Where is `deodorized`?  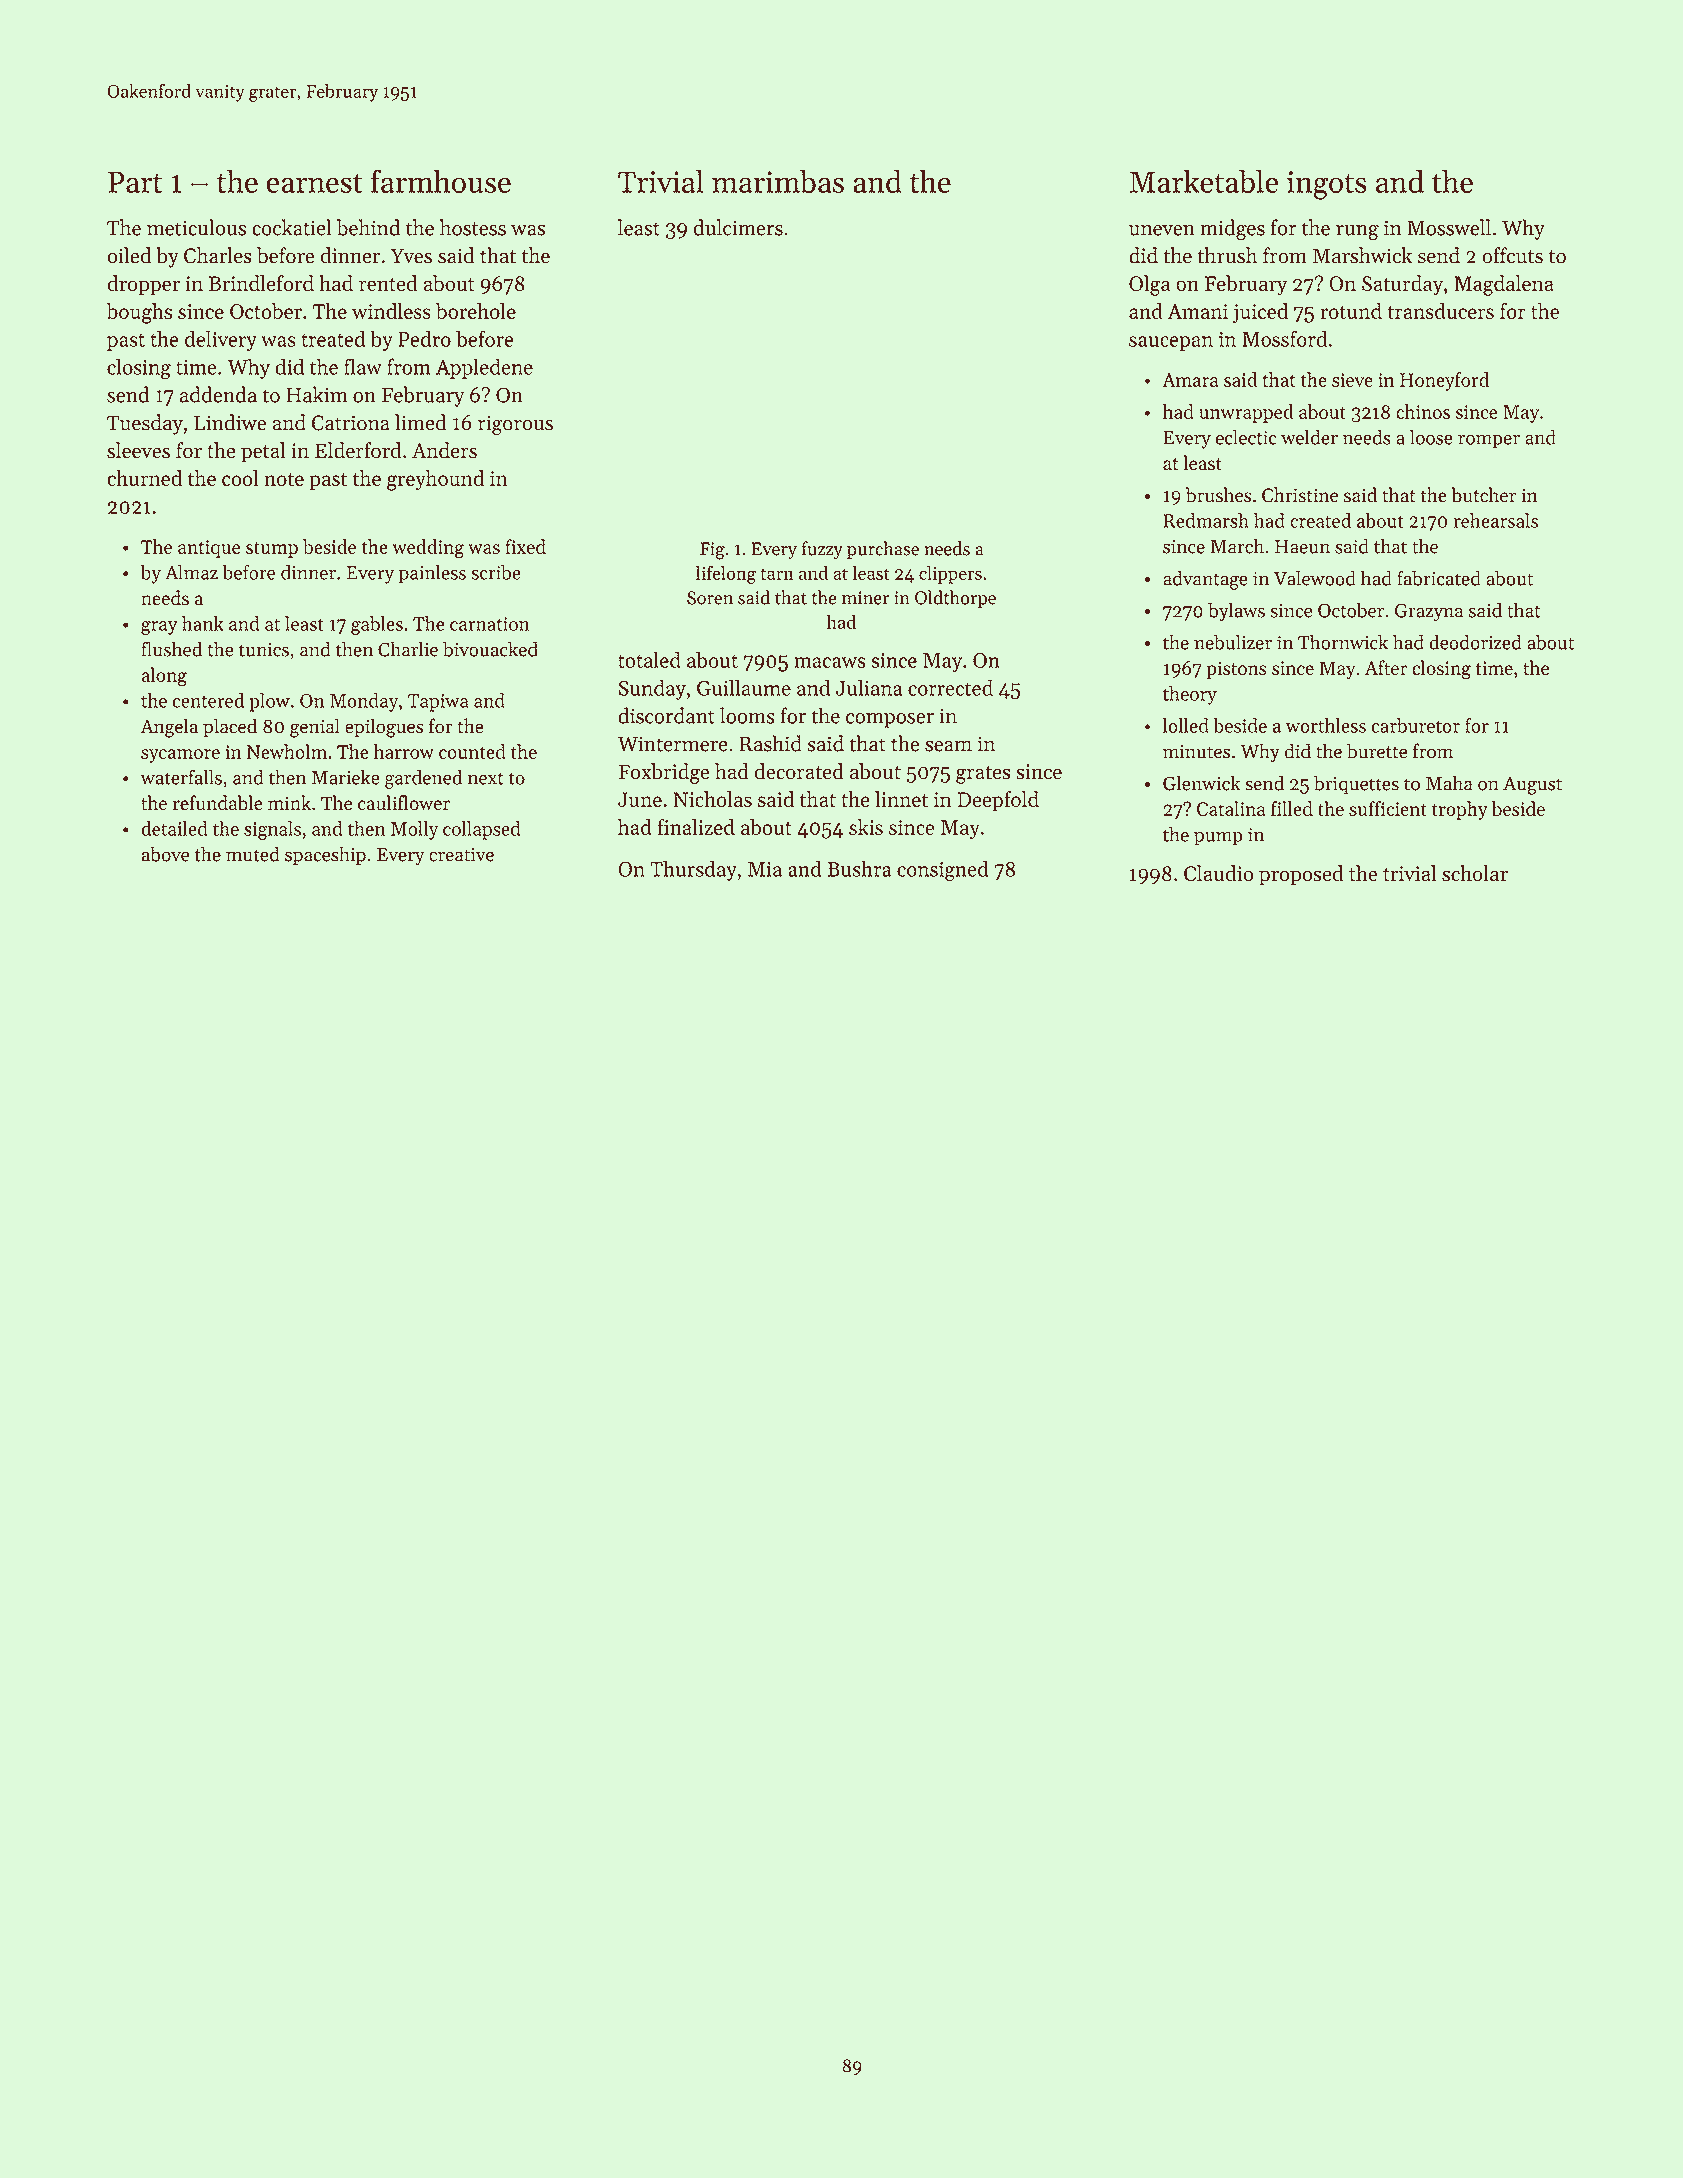 deodorized is located at coordinates (1475, 642).
